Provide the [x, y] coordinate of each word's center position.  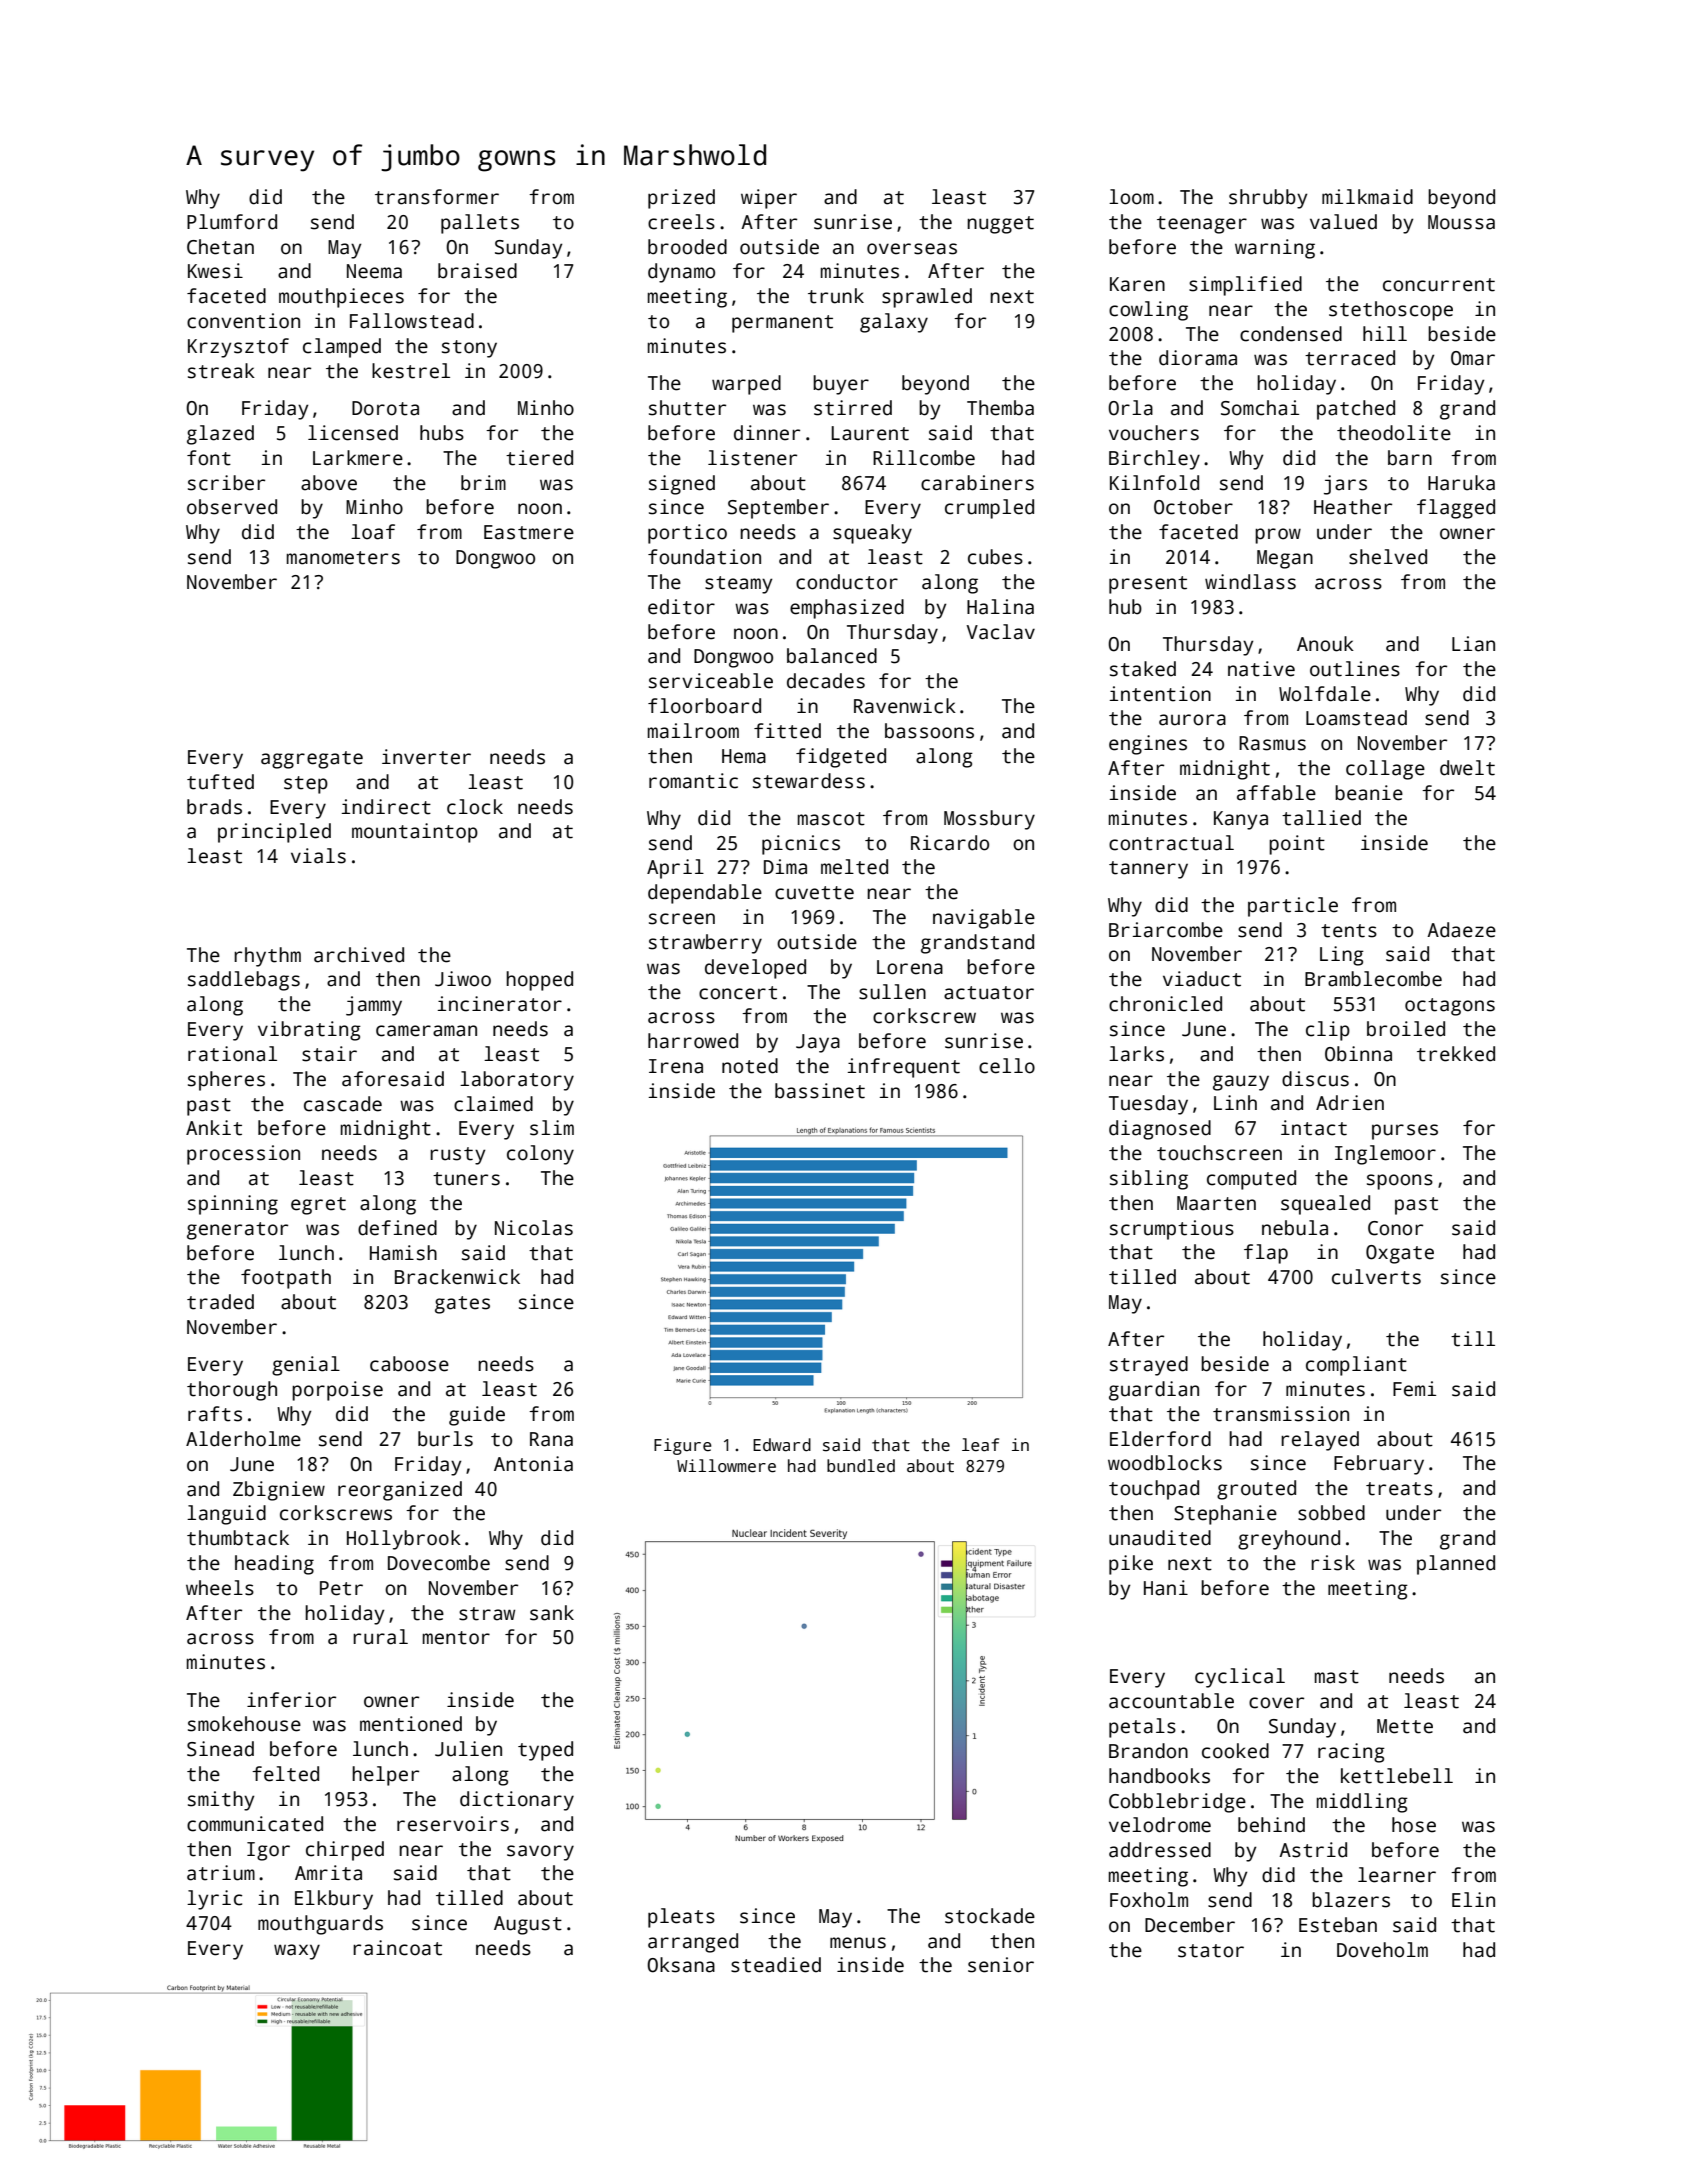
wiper [769, 199]
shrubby [1268, 199]
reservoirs [453, 1824]
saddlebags [244, 981]
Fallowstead [412, 321]
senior [1001, 1965]
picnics [801, 845]
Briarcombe [1166, 930]
